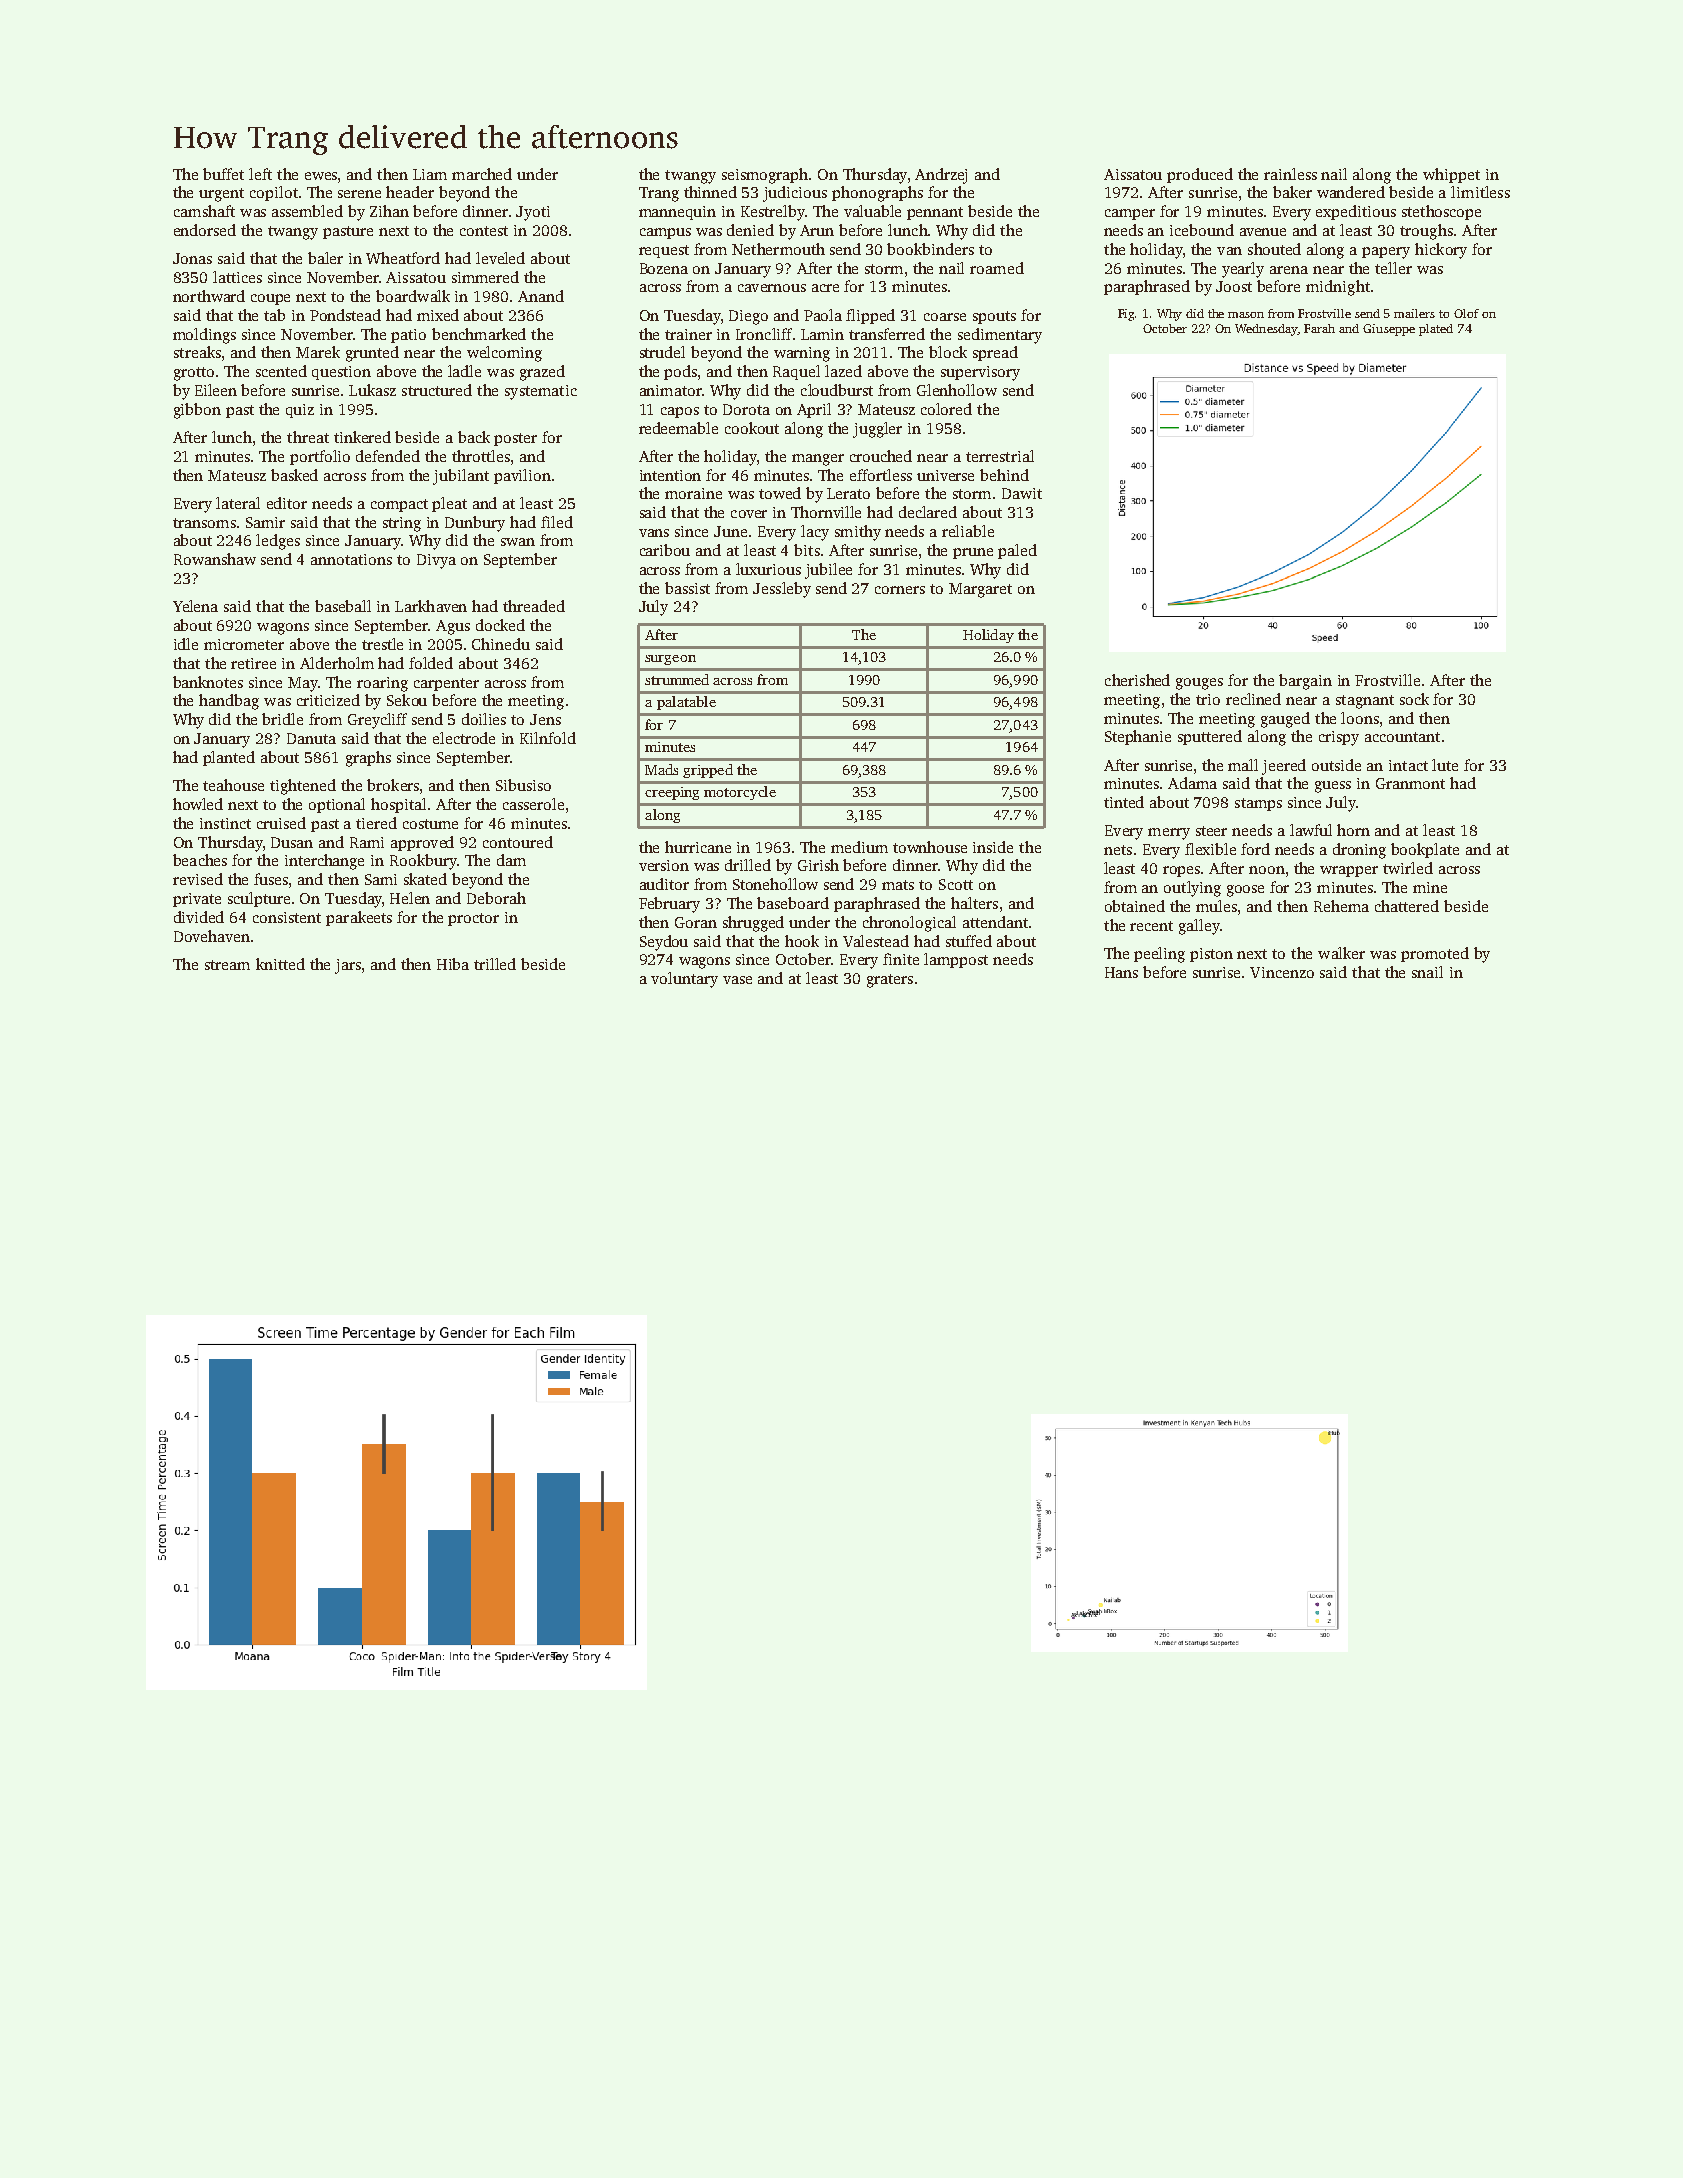 The height and width of the screenshot is (2178, 1683). Describe the element at coordinates (1138, 737) in the screenshot. I see `Stephanie` at that location.
